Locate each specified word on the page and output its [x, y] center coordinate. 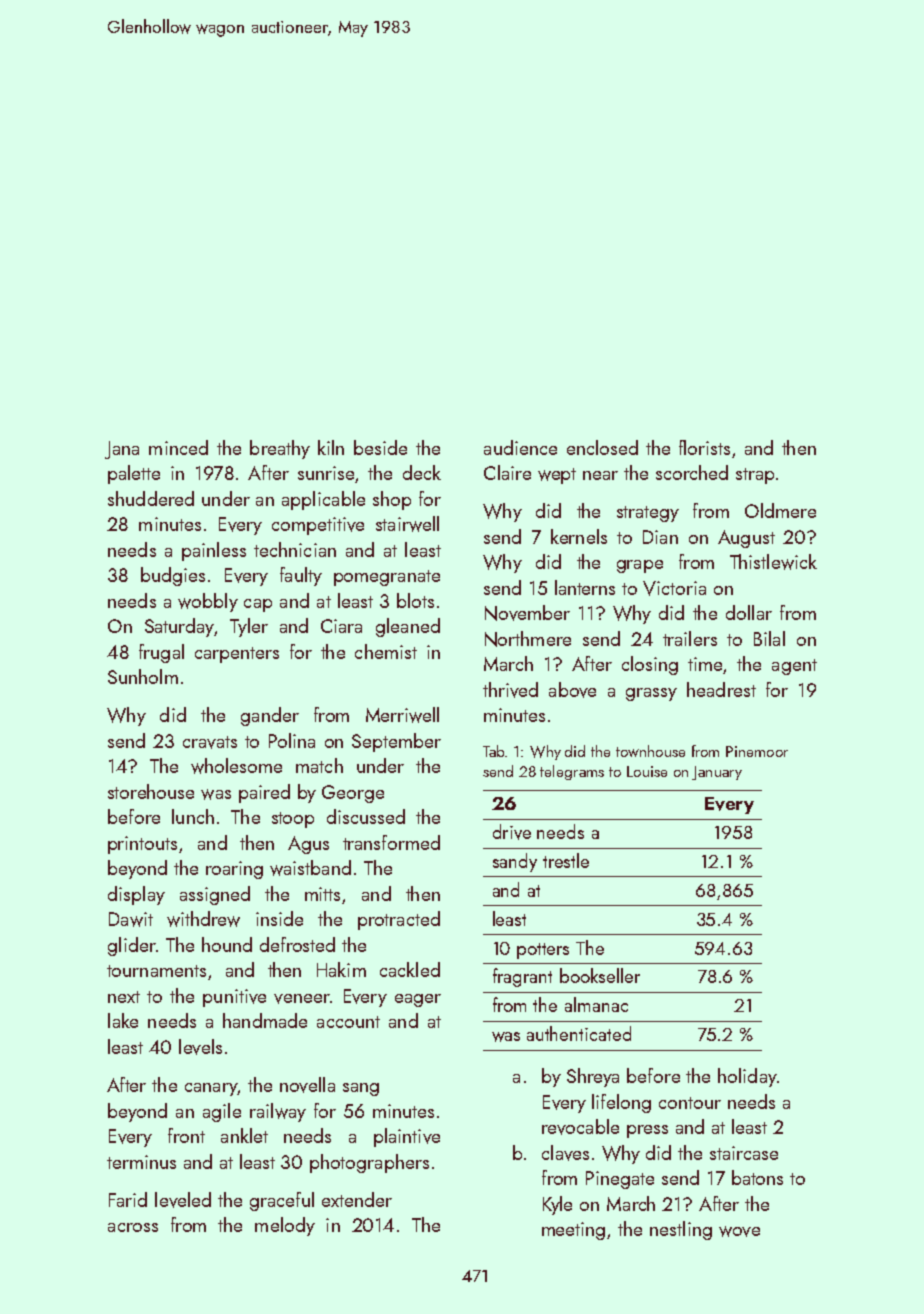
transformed [391, 842]
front [186, 1135]
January [717, 773]
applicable [323, 500]
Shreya [593, 1077]
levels [200, 1047]
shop [392, 500]
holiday [747, 1077]
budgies [173, 576]
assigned [215, 895]
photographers [369, 1163]
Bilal [769, 638]
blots [415, 600]
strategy [648, 514]
